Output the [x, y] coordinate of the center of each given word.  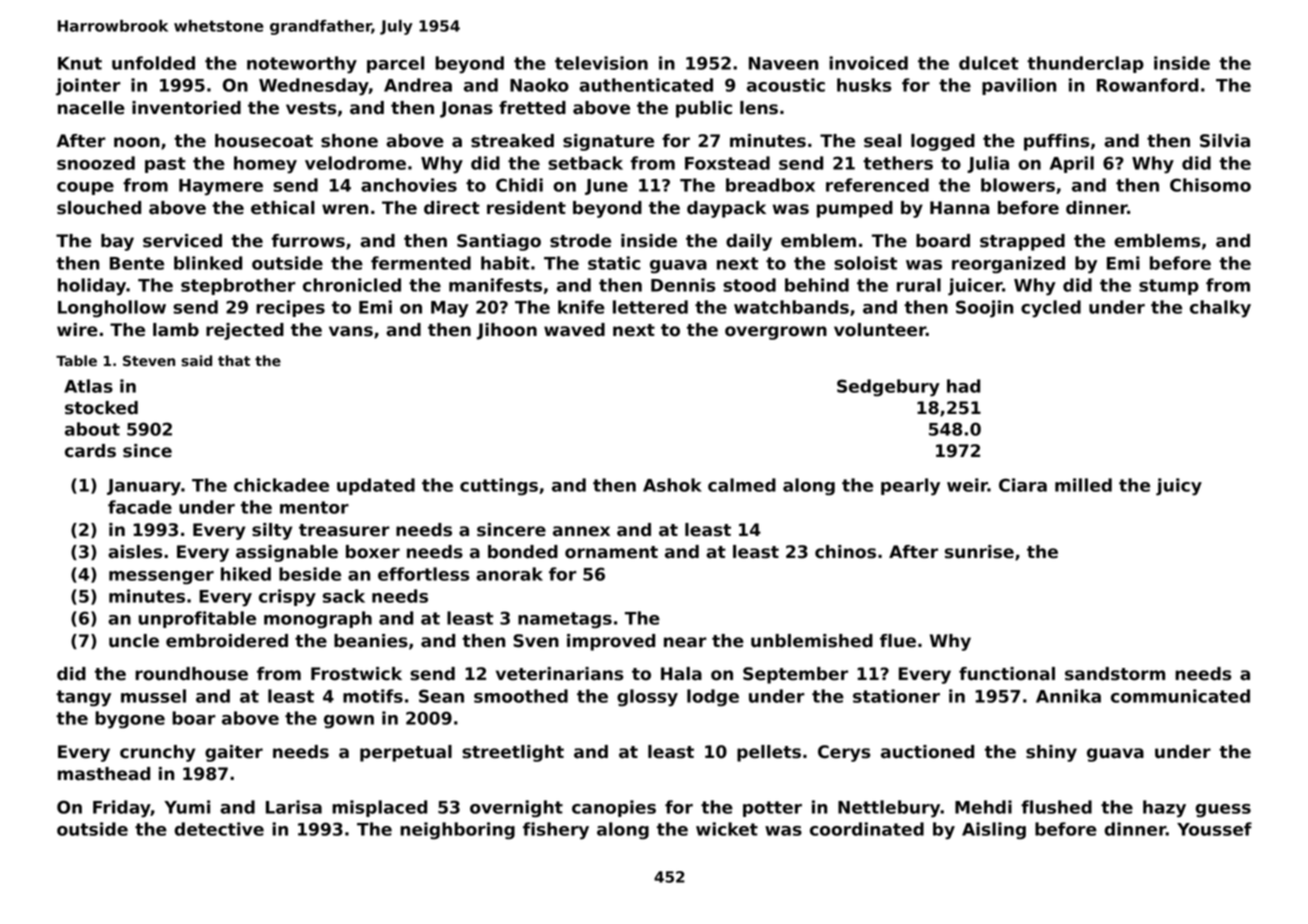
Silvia [1225, 141]
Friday [122, 809]
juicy [1179, 487]
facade [140, 507]
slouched [99, 208]
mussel [153, 696]
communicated [1180, 696]
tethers [898, 163]
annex [581, 531]
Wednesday [314, 87]
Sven [536, 641]
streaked [512, 141]
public [704, 109]
